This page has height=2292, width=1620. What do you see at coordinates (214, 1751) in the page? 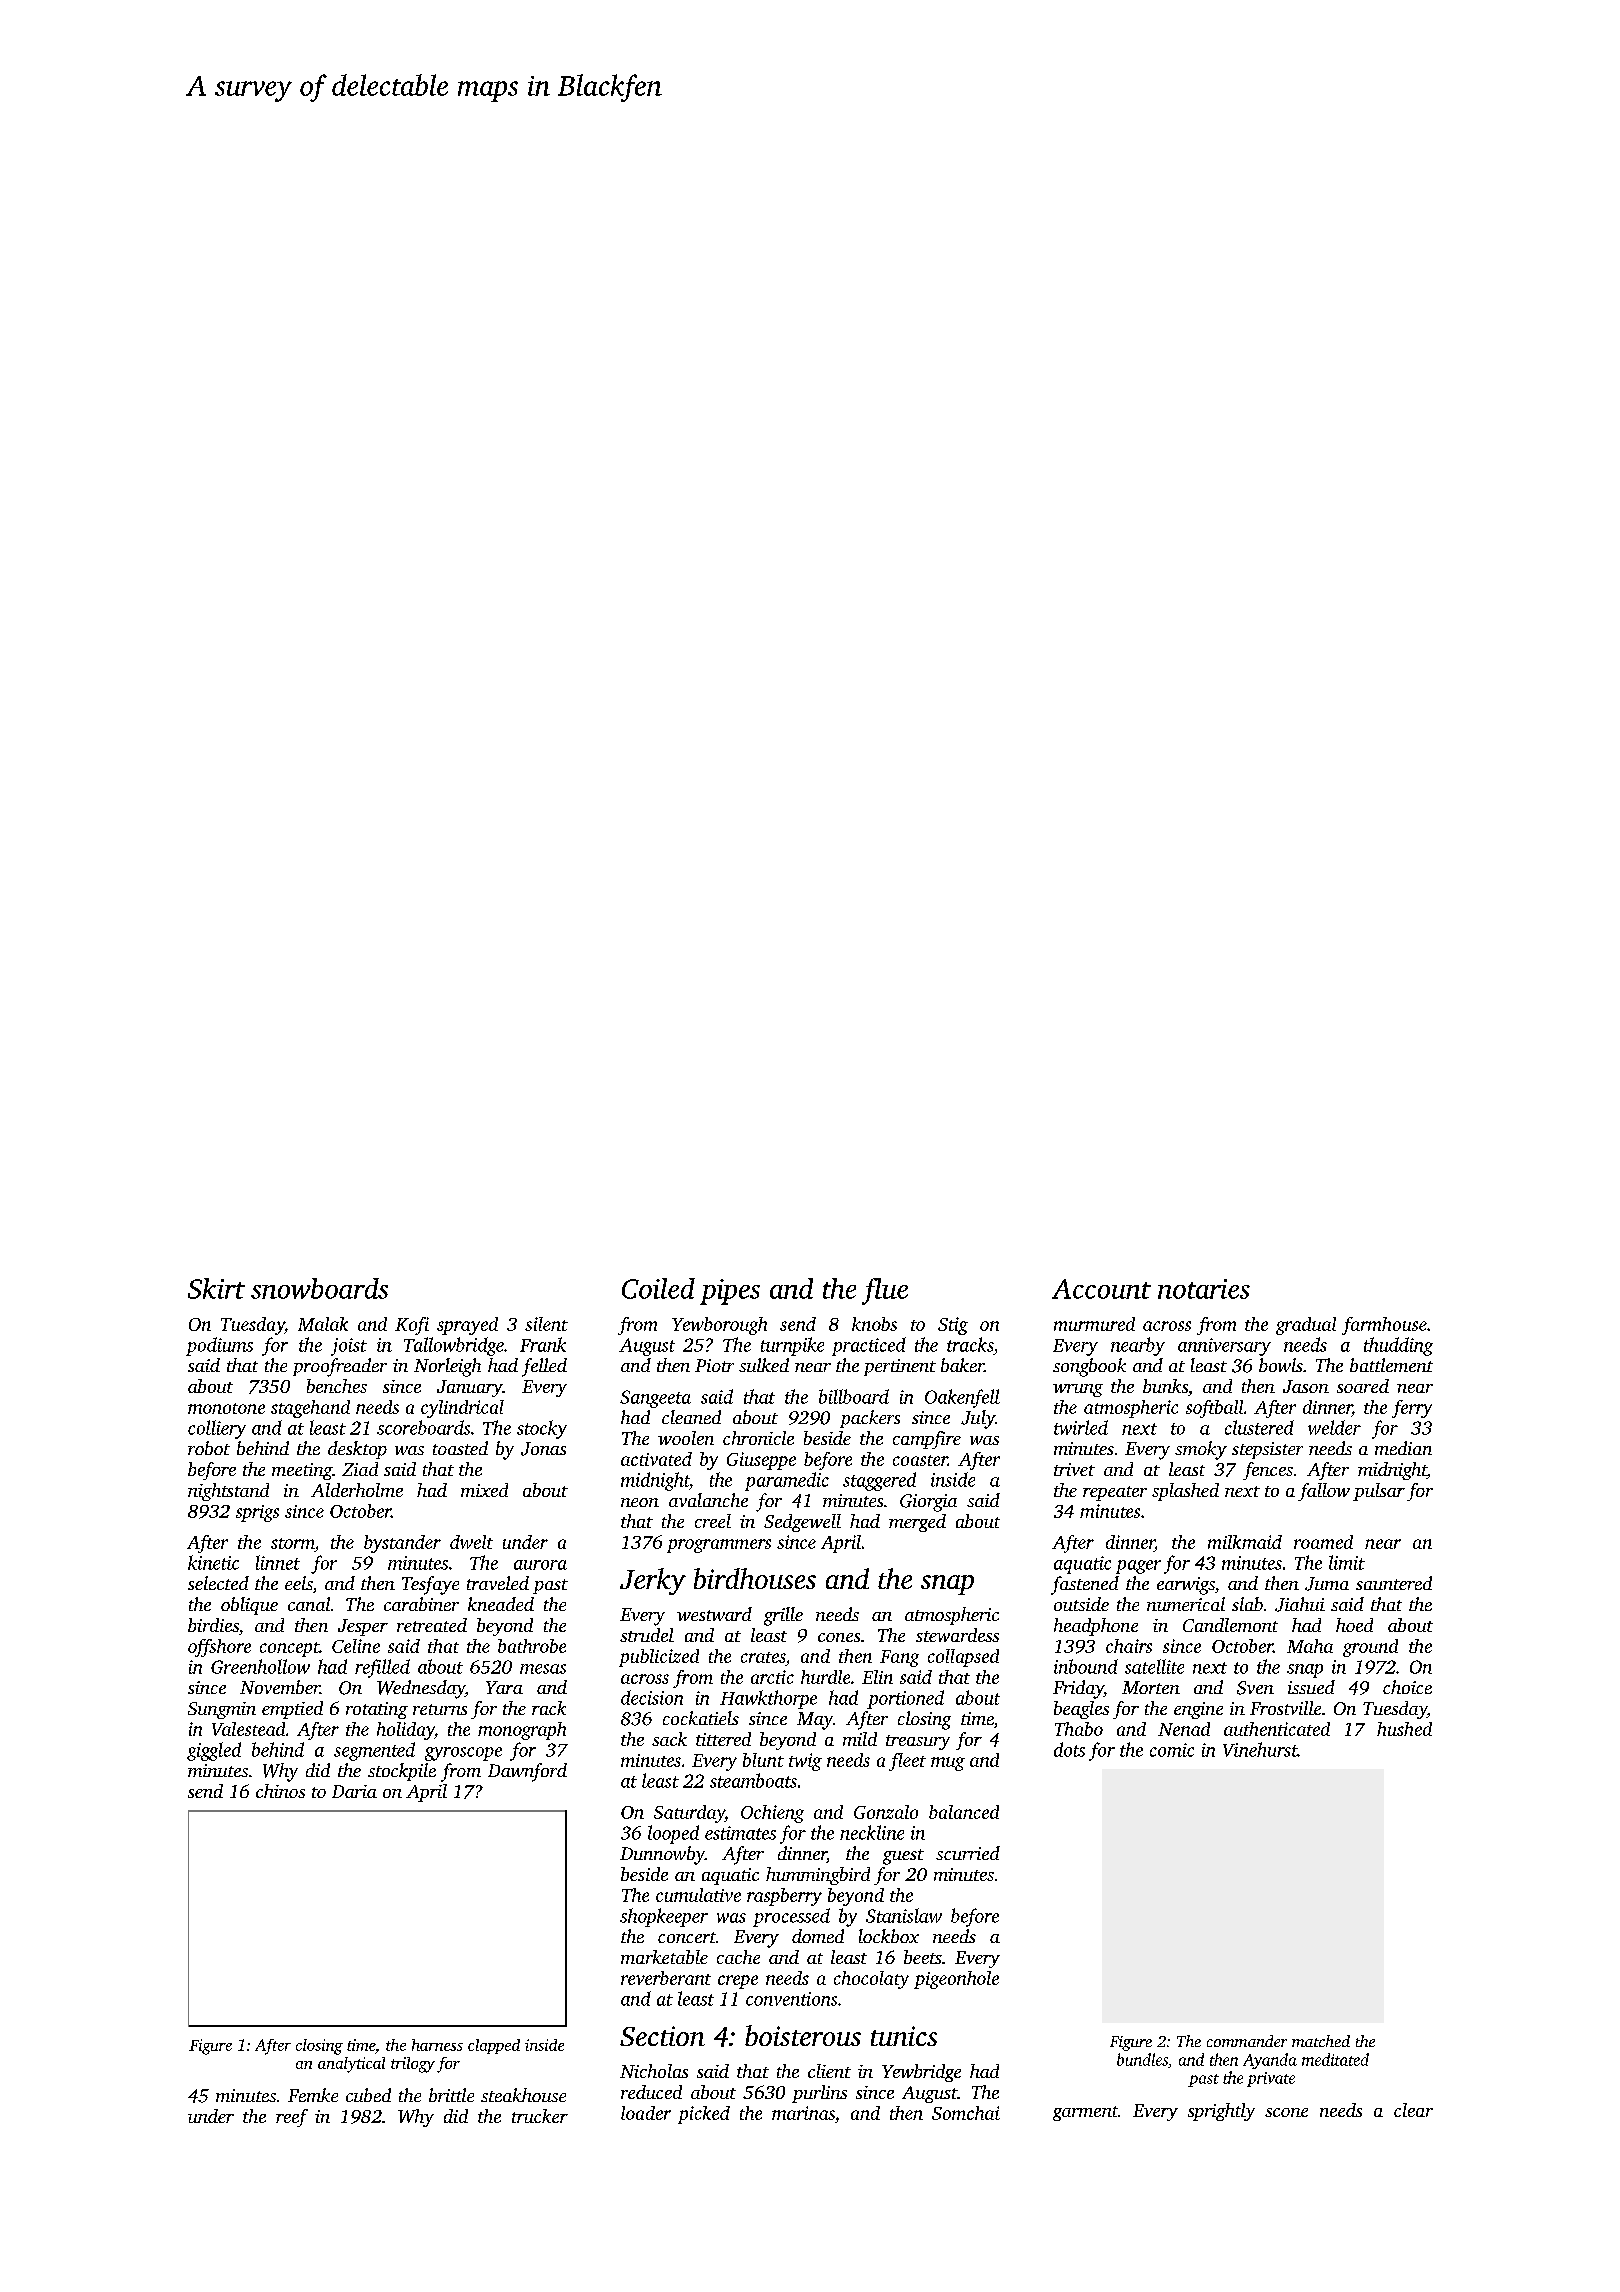
I see `giggled` at bounding box center [214, 1751].
